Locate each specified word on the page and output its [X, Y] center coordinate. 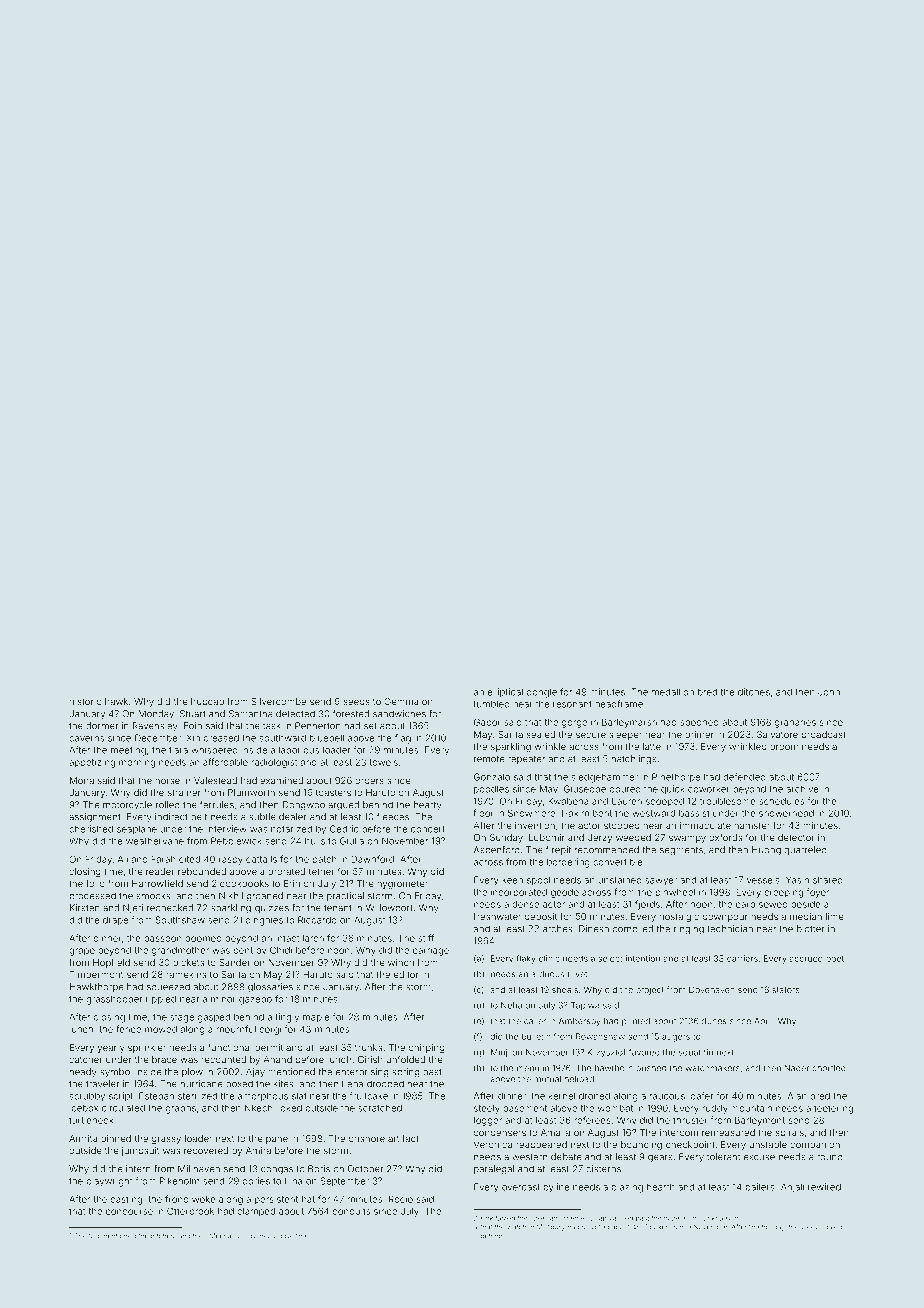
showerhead [786, 813]
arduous [547, 974]
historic [85, 701]
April [763, 1022]
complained [253, 1236]
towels [383, 762]
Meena [220, 1236]
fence [128, 1029]
